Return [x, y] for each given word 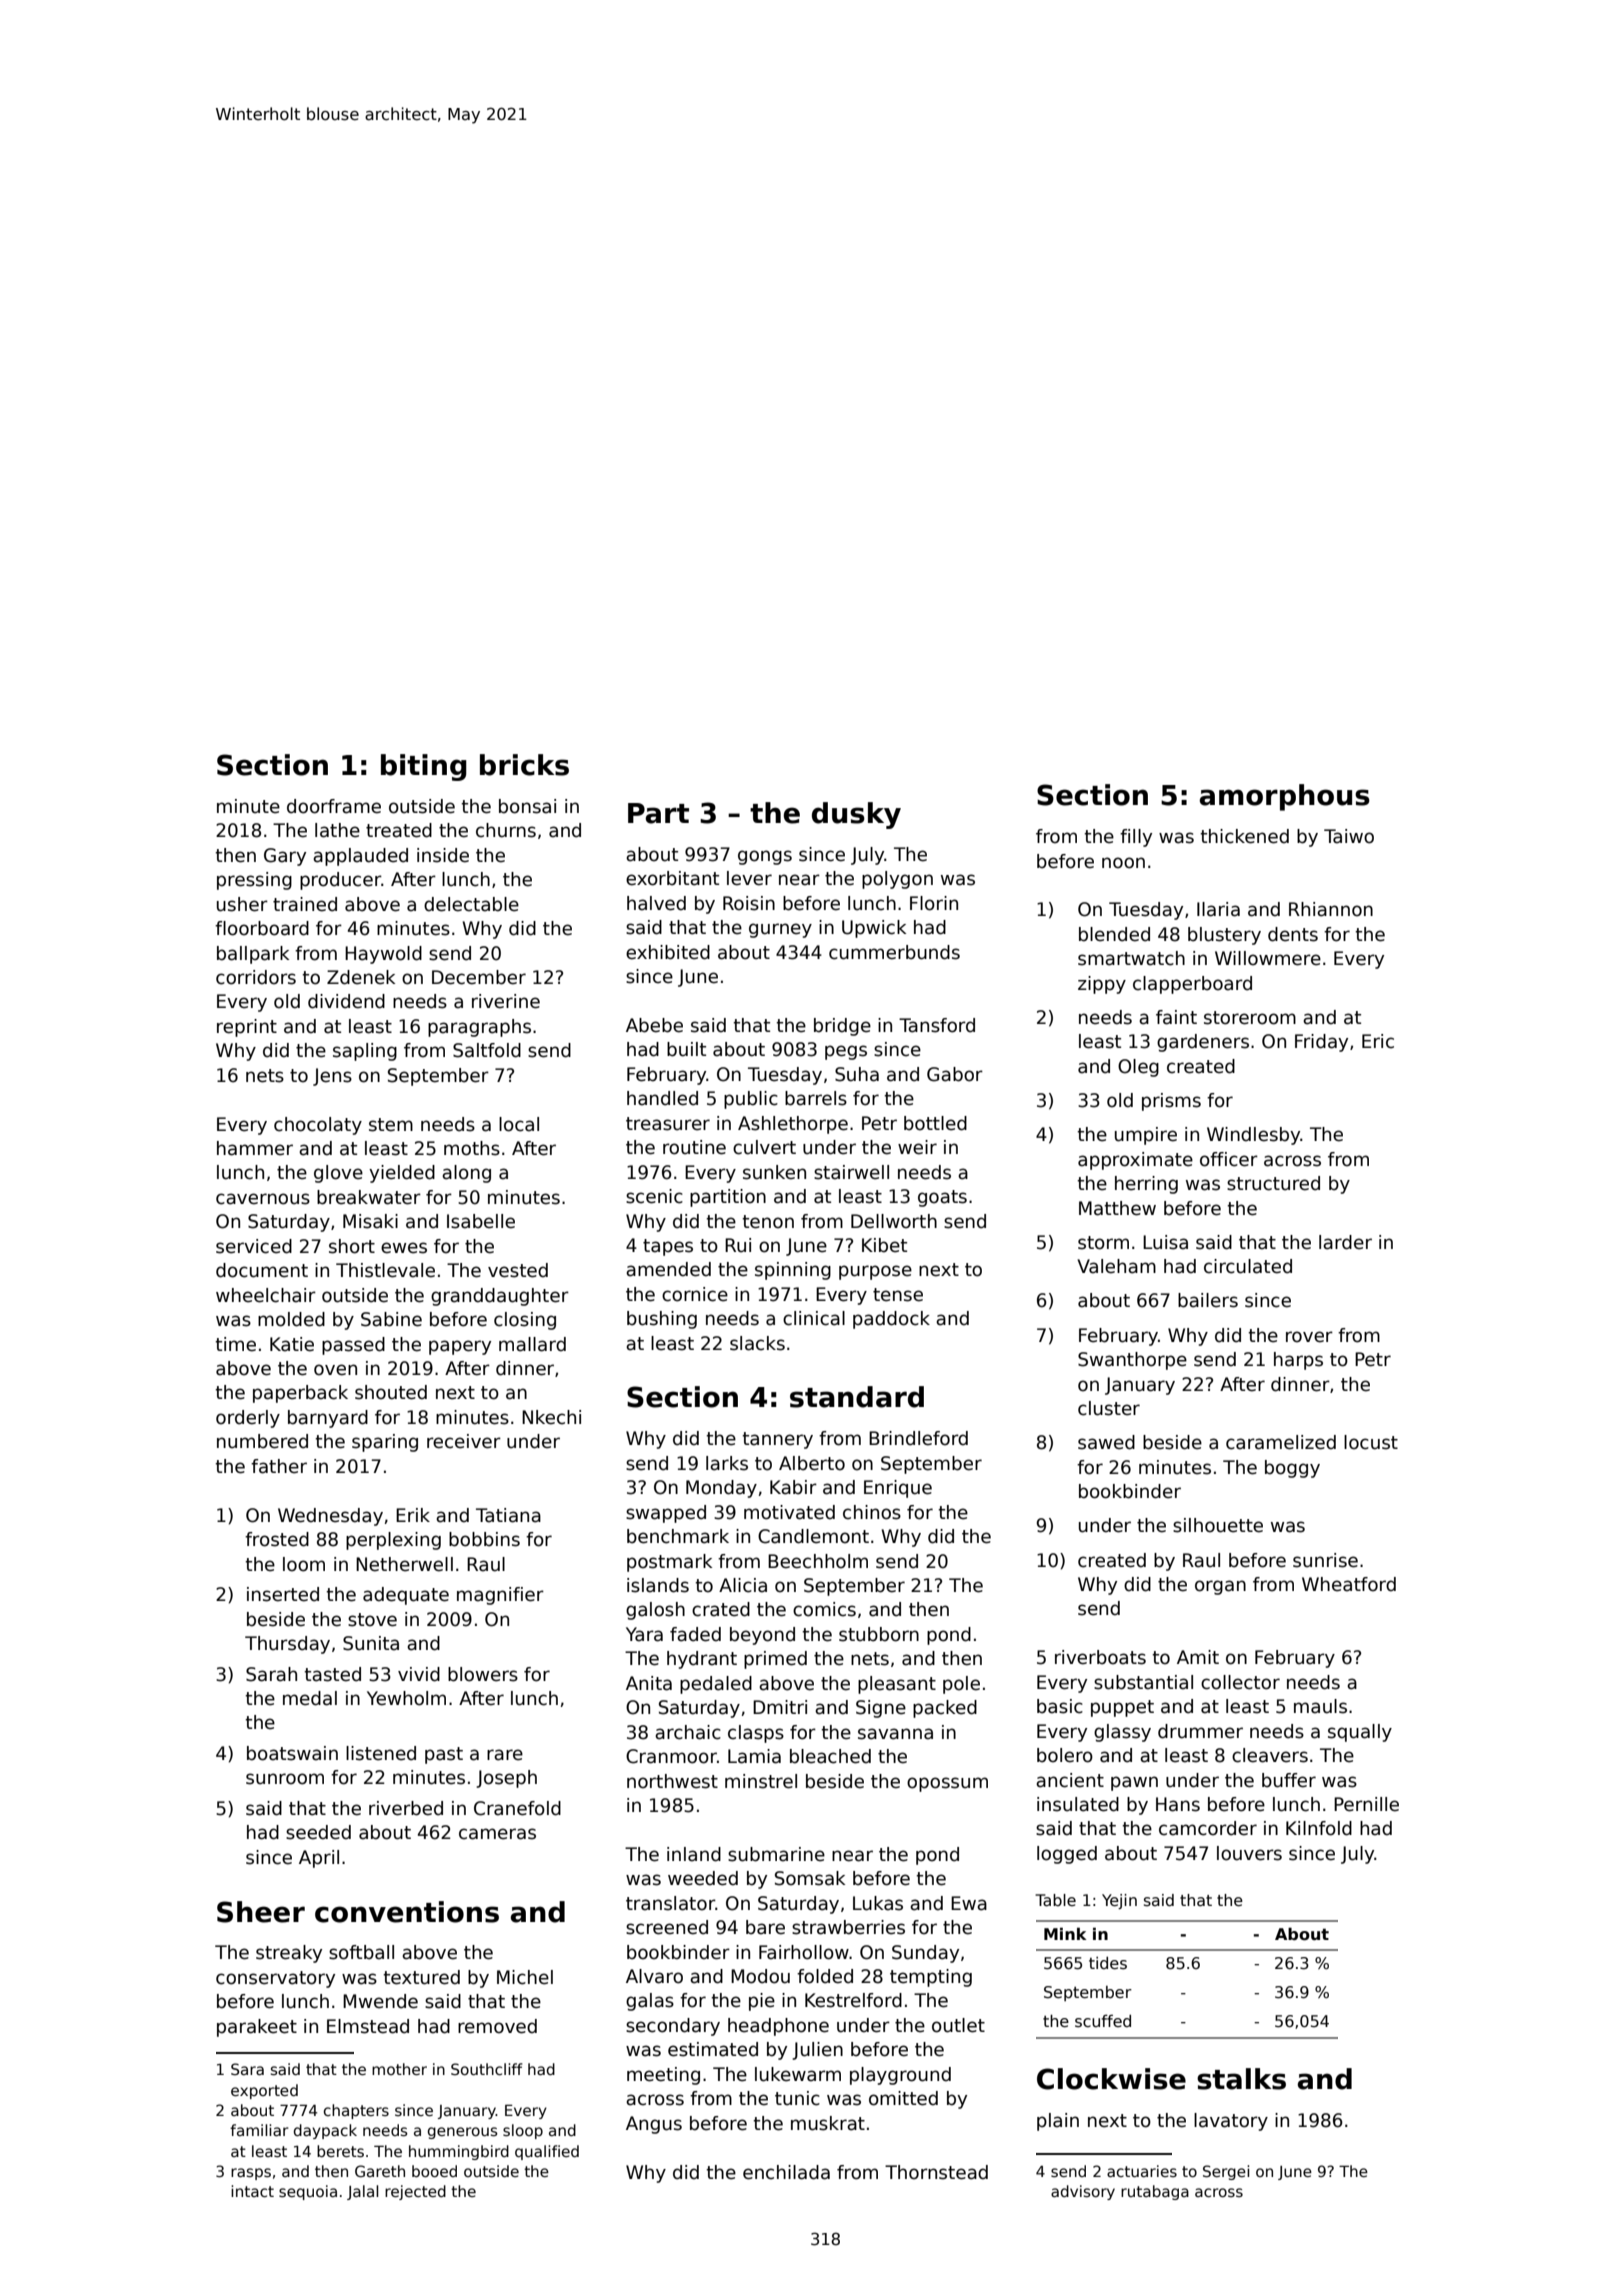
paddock [891, 1320]
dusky [856, 815]
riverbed [406, 1808]
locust [1371, 1442]
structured [1273, 1183]
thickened [1244, 836]
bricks [524, 765]
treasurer [668, 1124]
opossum [947, 1784]
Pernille [1366, 1804]
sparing [385, 1443]
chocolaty [318, 1126]
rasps [251, 2174]
